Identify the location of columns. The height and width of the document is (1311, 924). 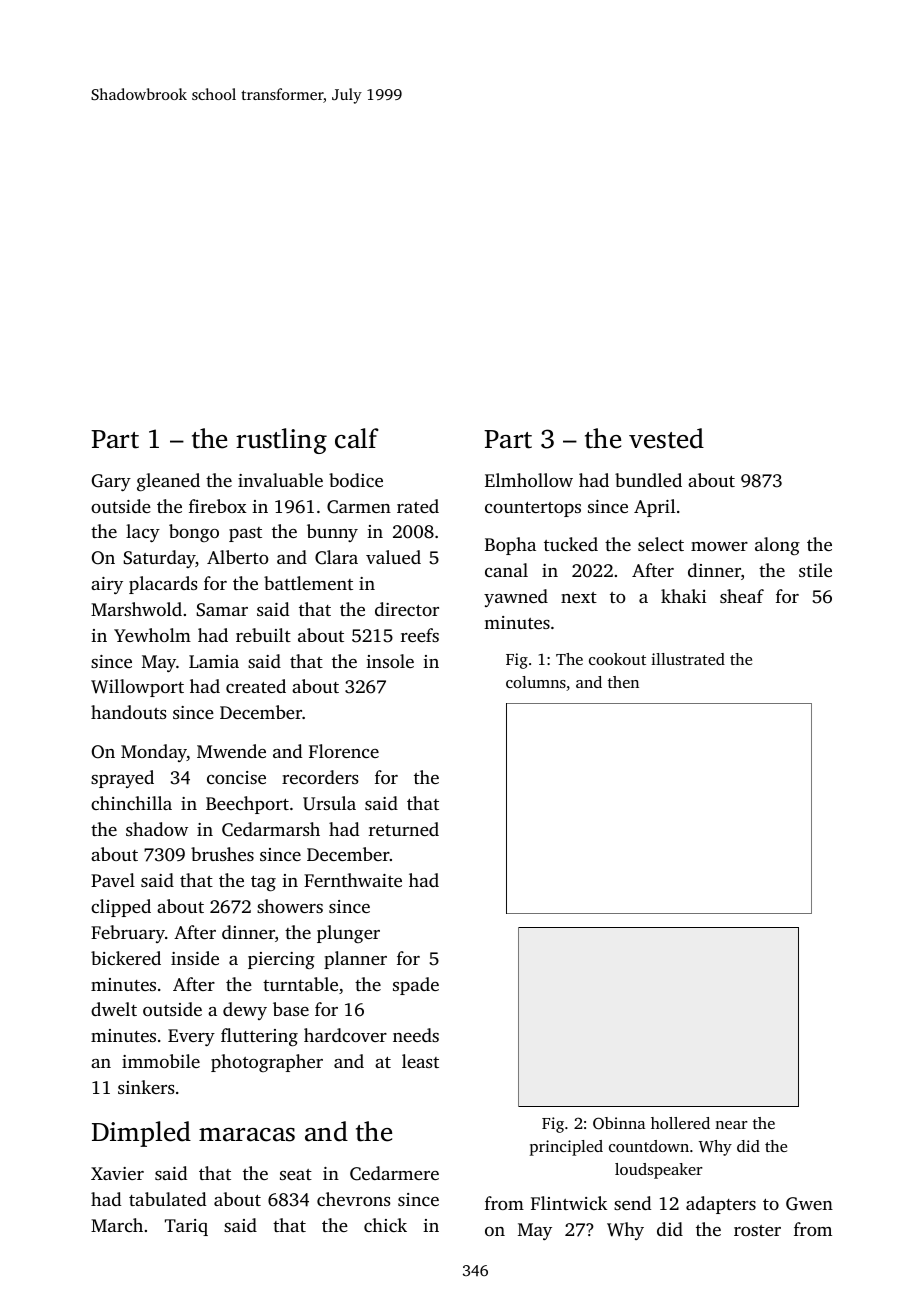
(536, 682).
